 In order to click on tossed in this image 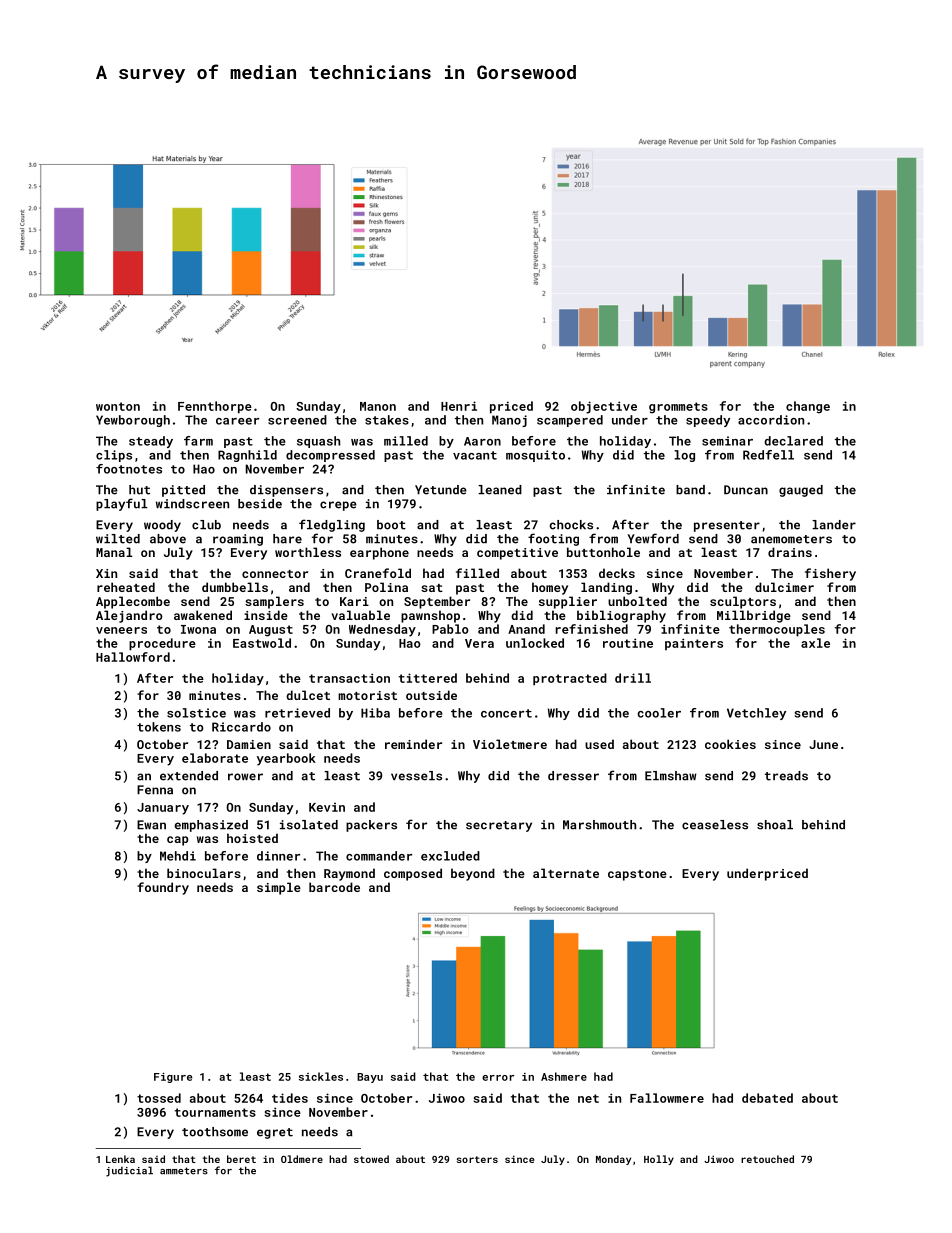, I will do `click(159, 1098)`.
